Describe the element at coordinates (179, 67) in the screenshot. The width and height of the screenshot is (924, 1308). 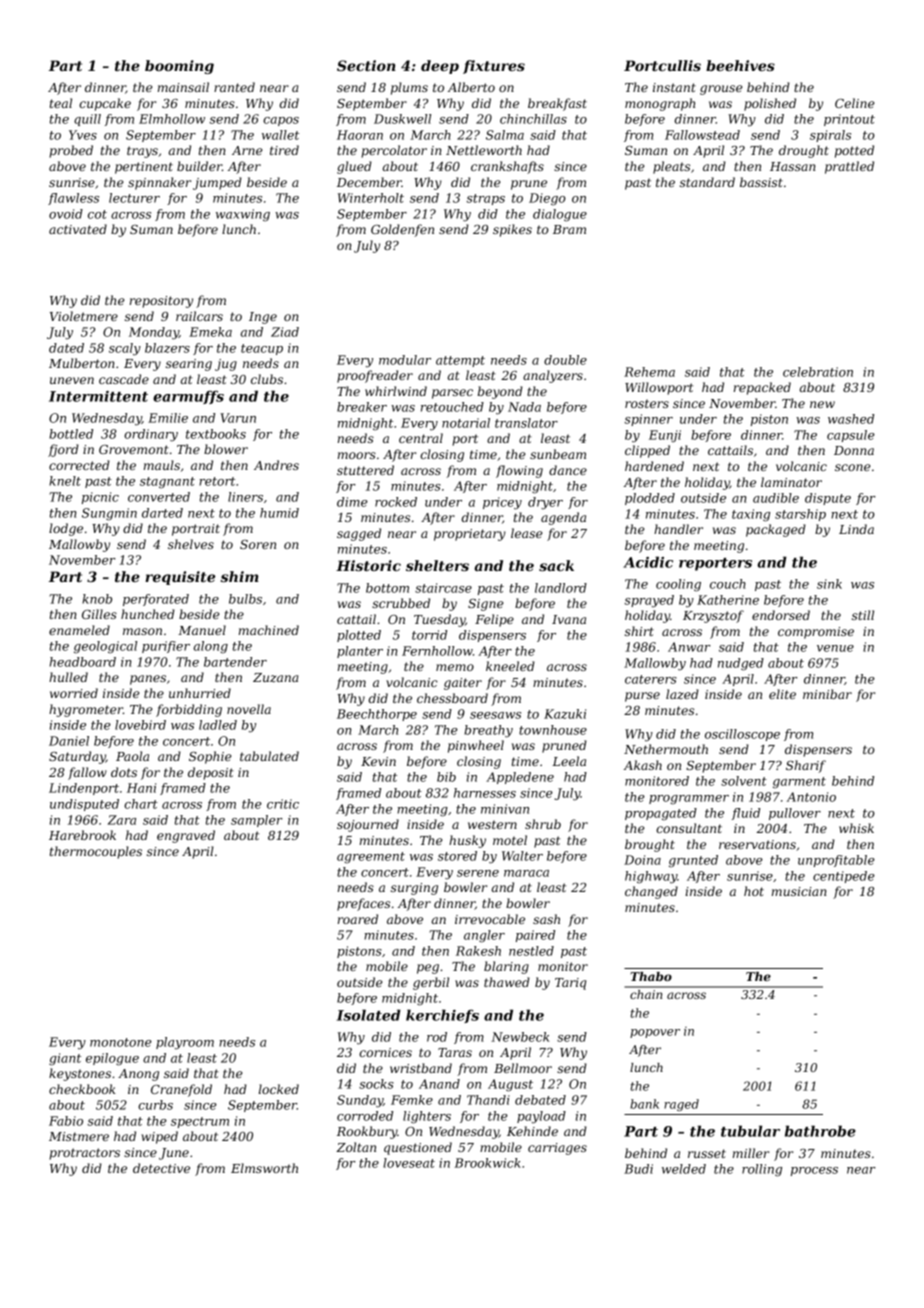
I see `booming` at that location.
